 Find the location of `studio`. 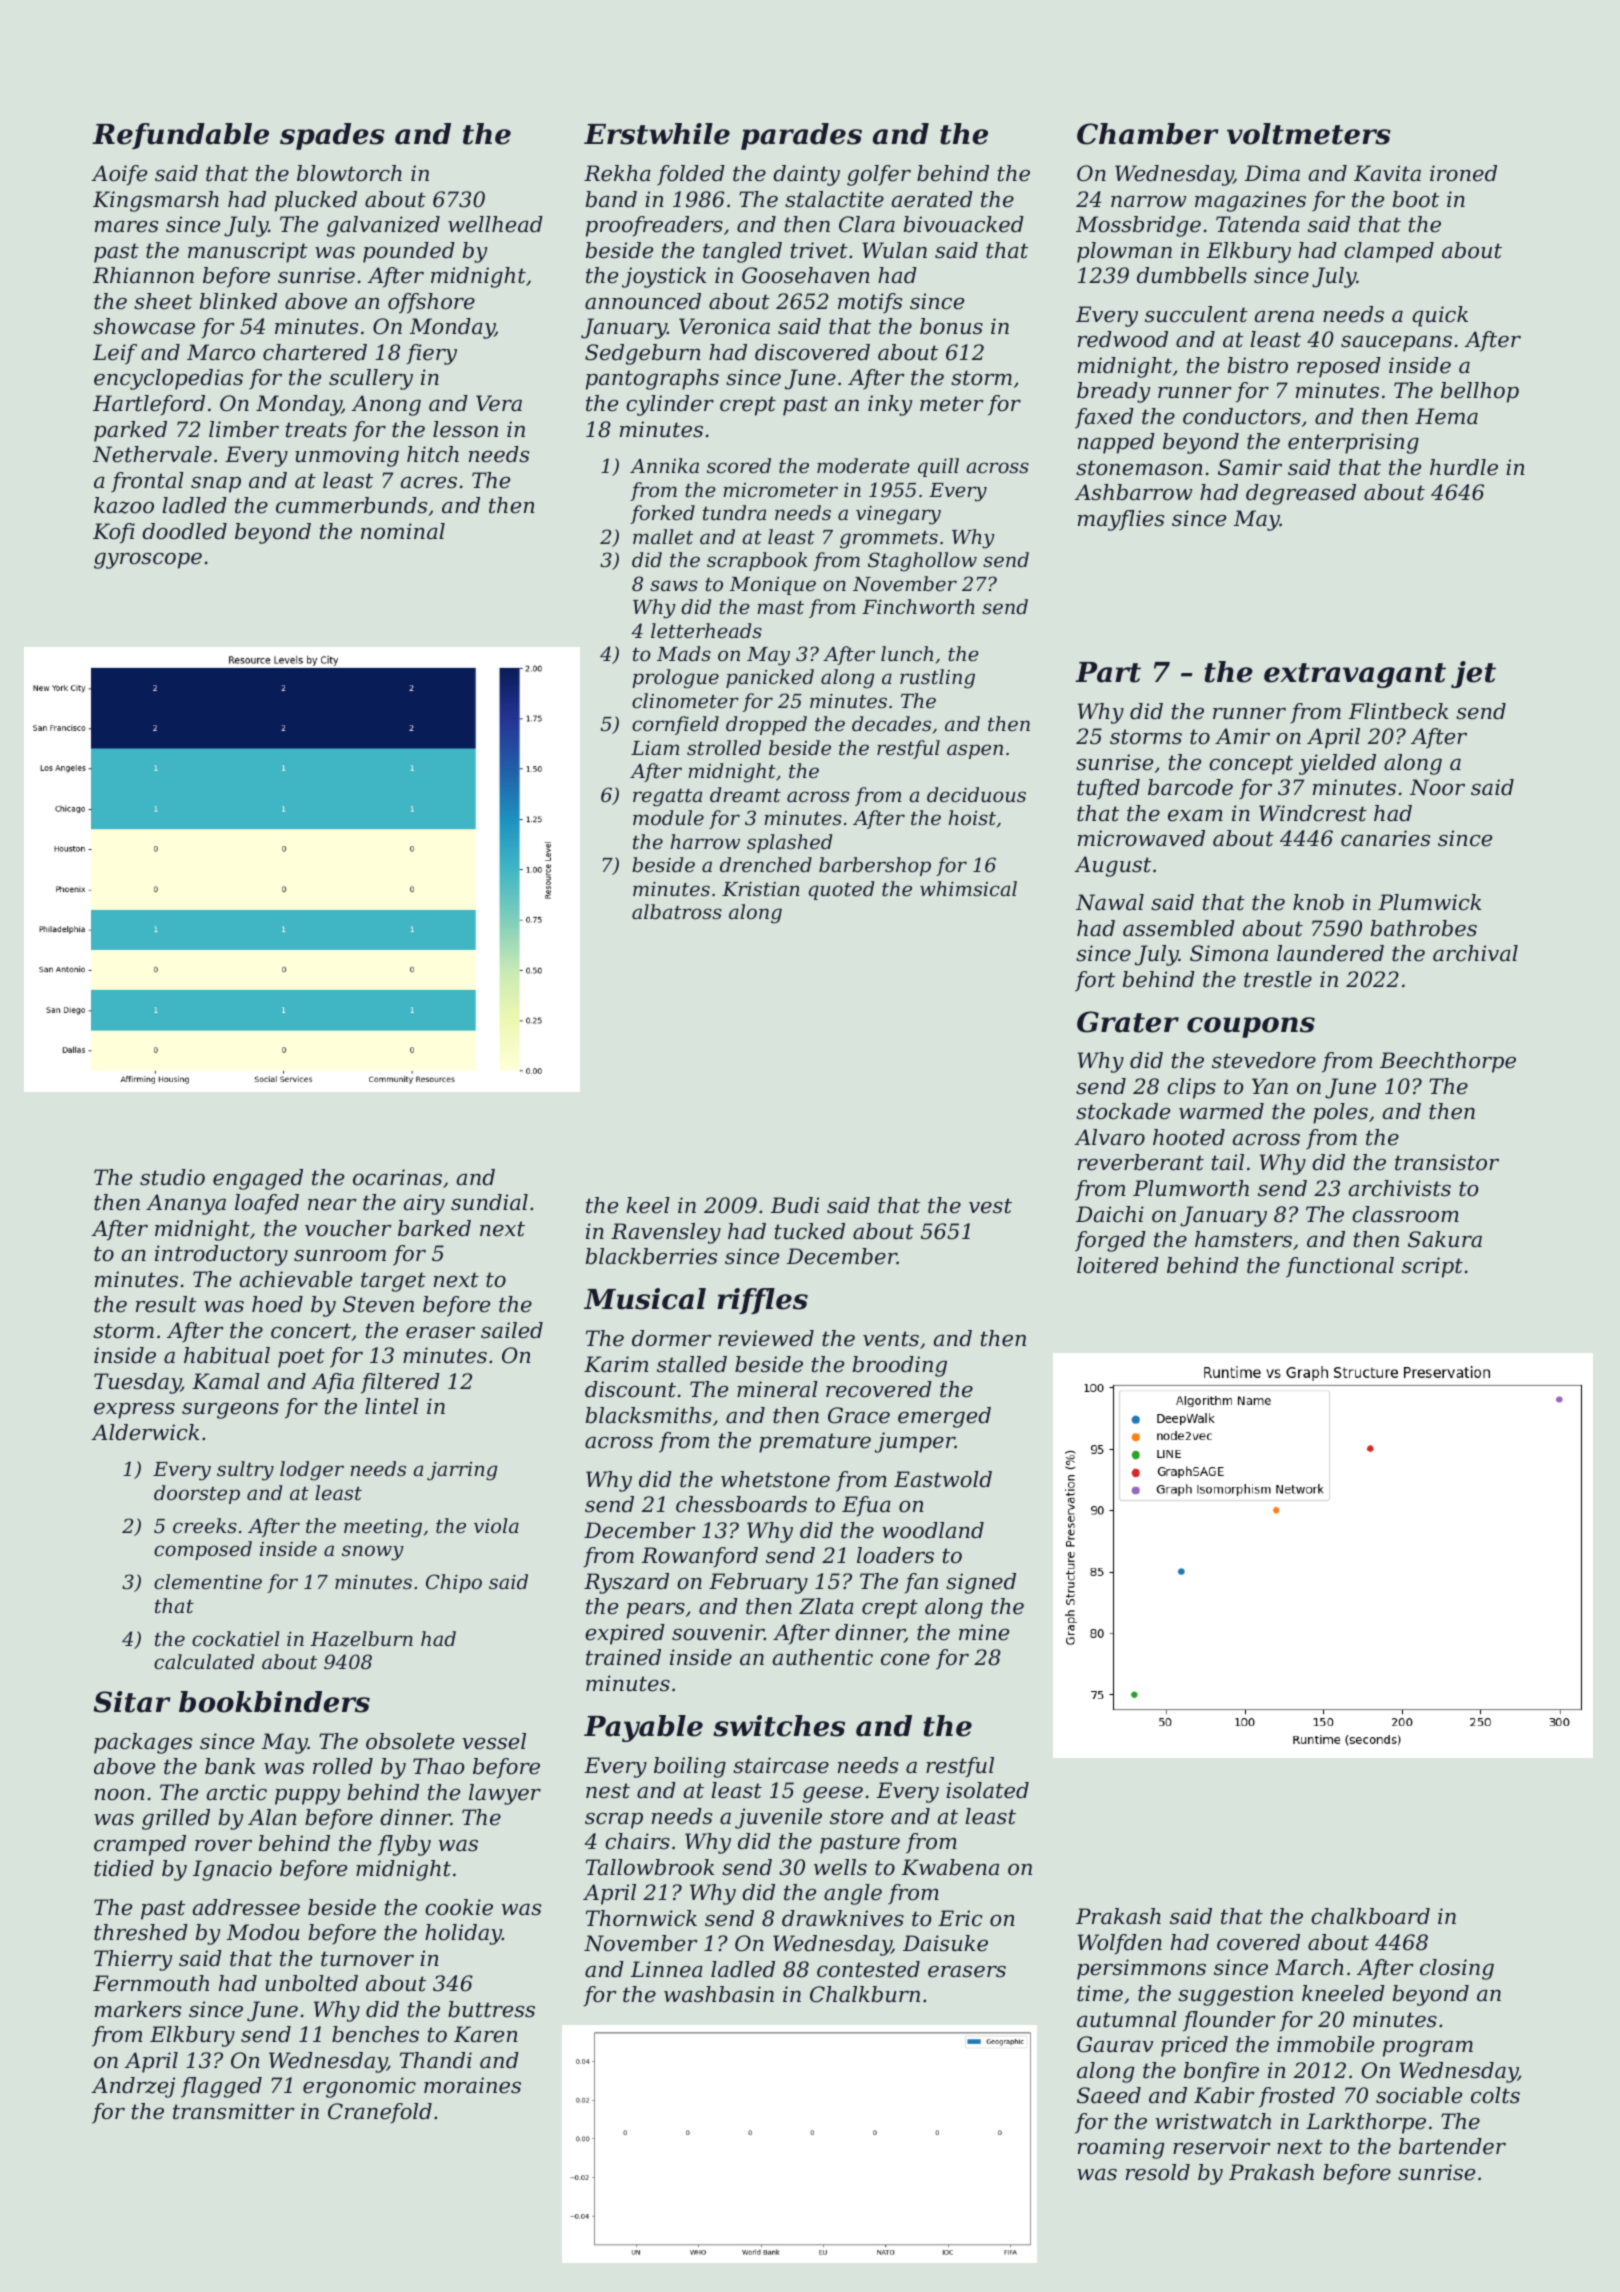

studio is located at coordinates (172, 1177).
